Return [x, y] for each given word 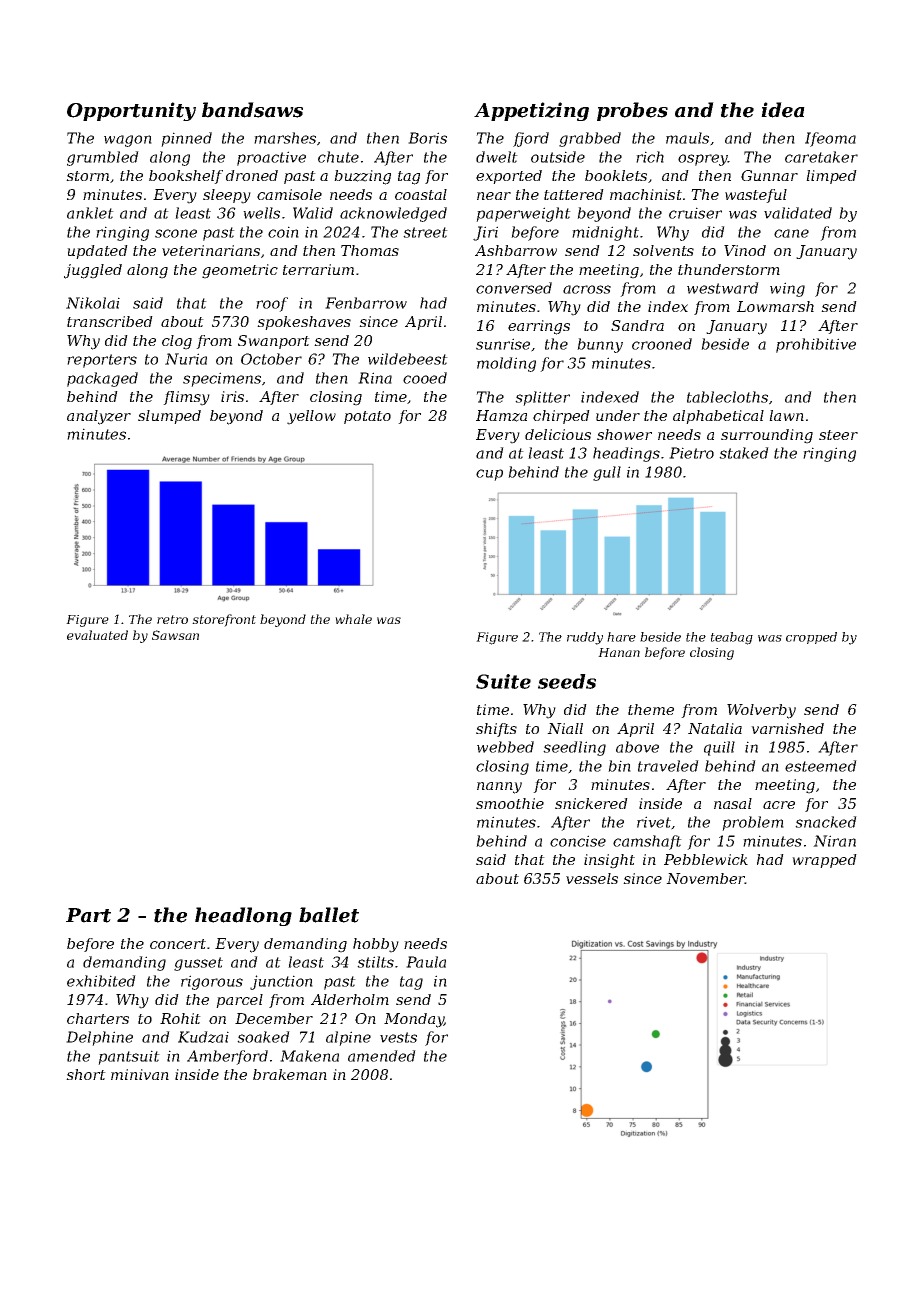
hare [621, 637]
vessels [592, 878]
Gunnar [769, 175]
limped [831, 177]
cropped [811, 638]
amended [382, 1056]
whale [353, 619]
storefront [224, 620]
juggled [93, 271]
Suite [503, 681]
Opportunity [131, 111]
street [425, 232]
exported [509, 177]
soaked [263, 1037]
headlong [243, 916]
